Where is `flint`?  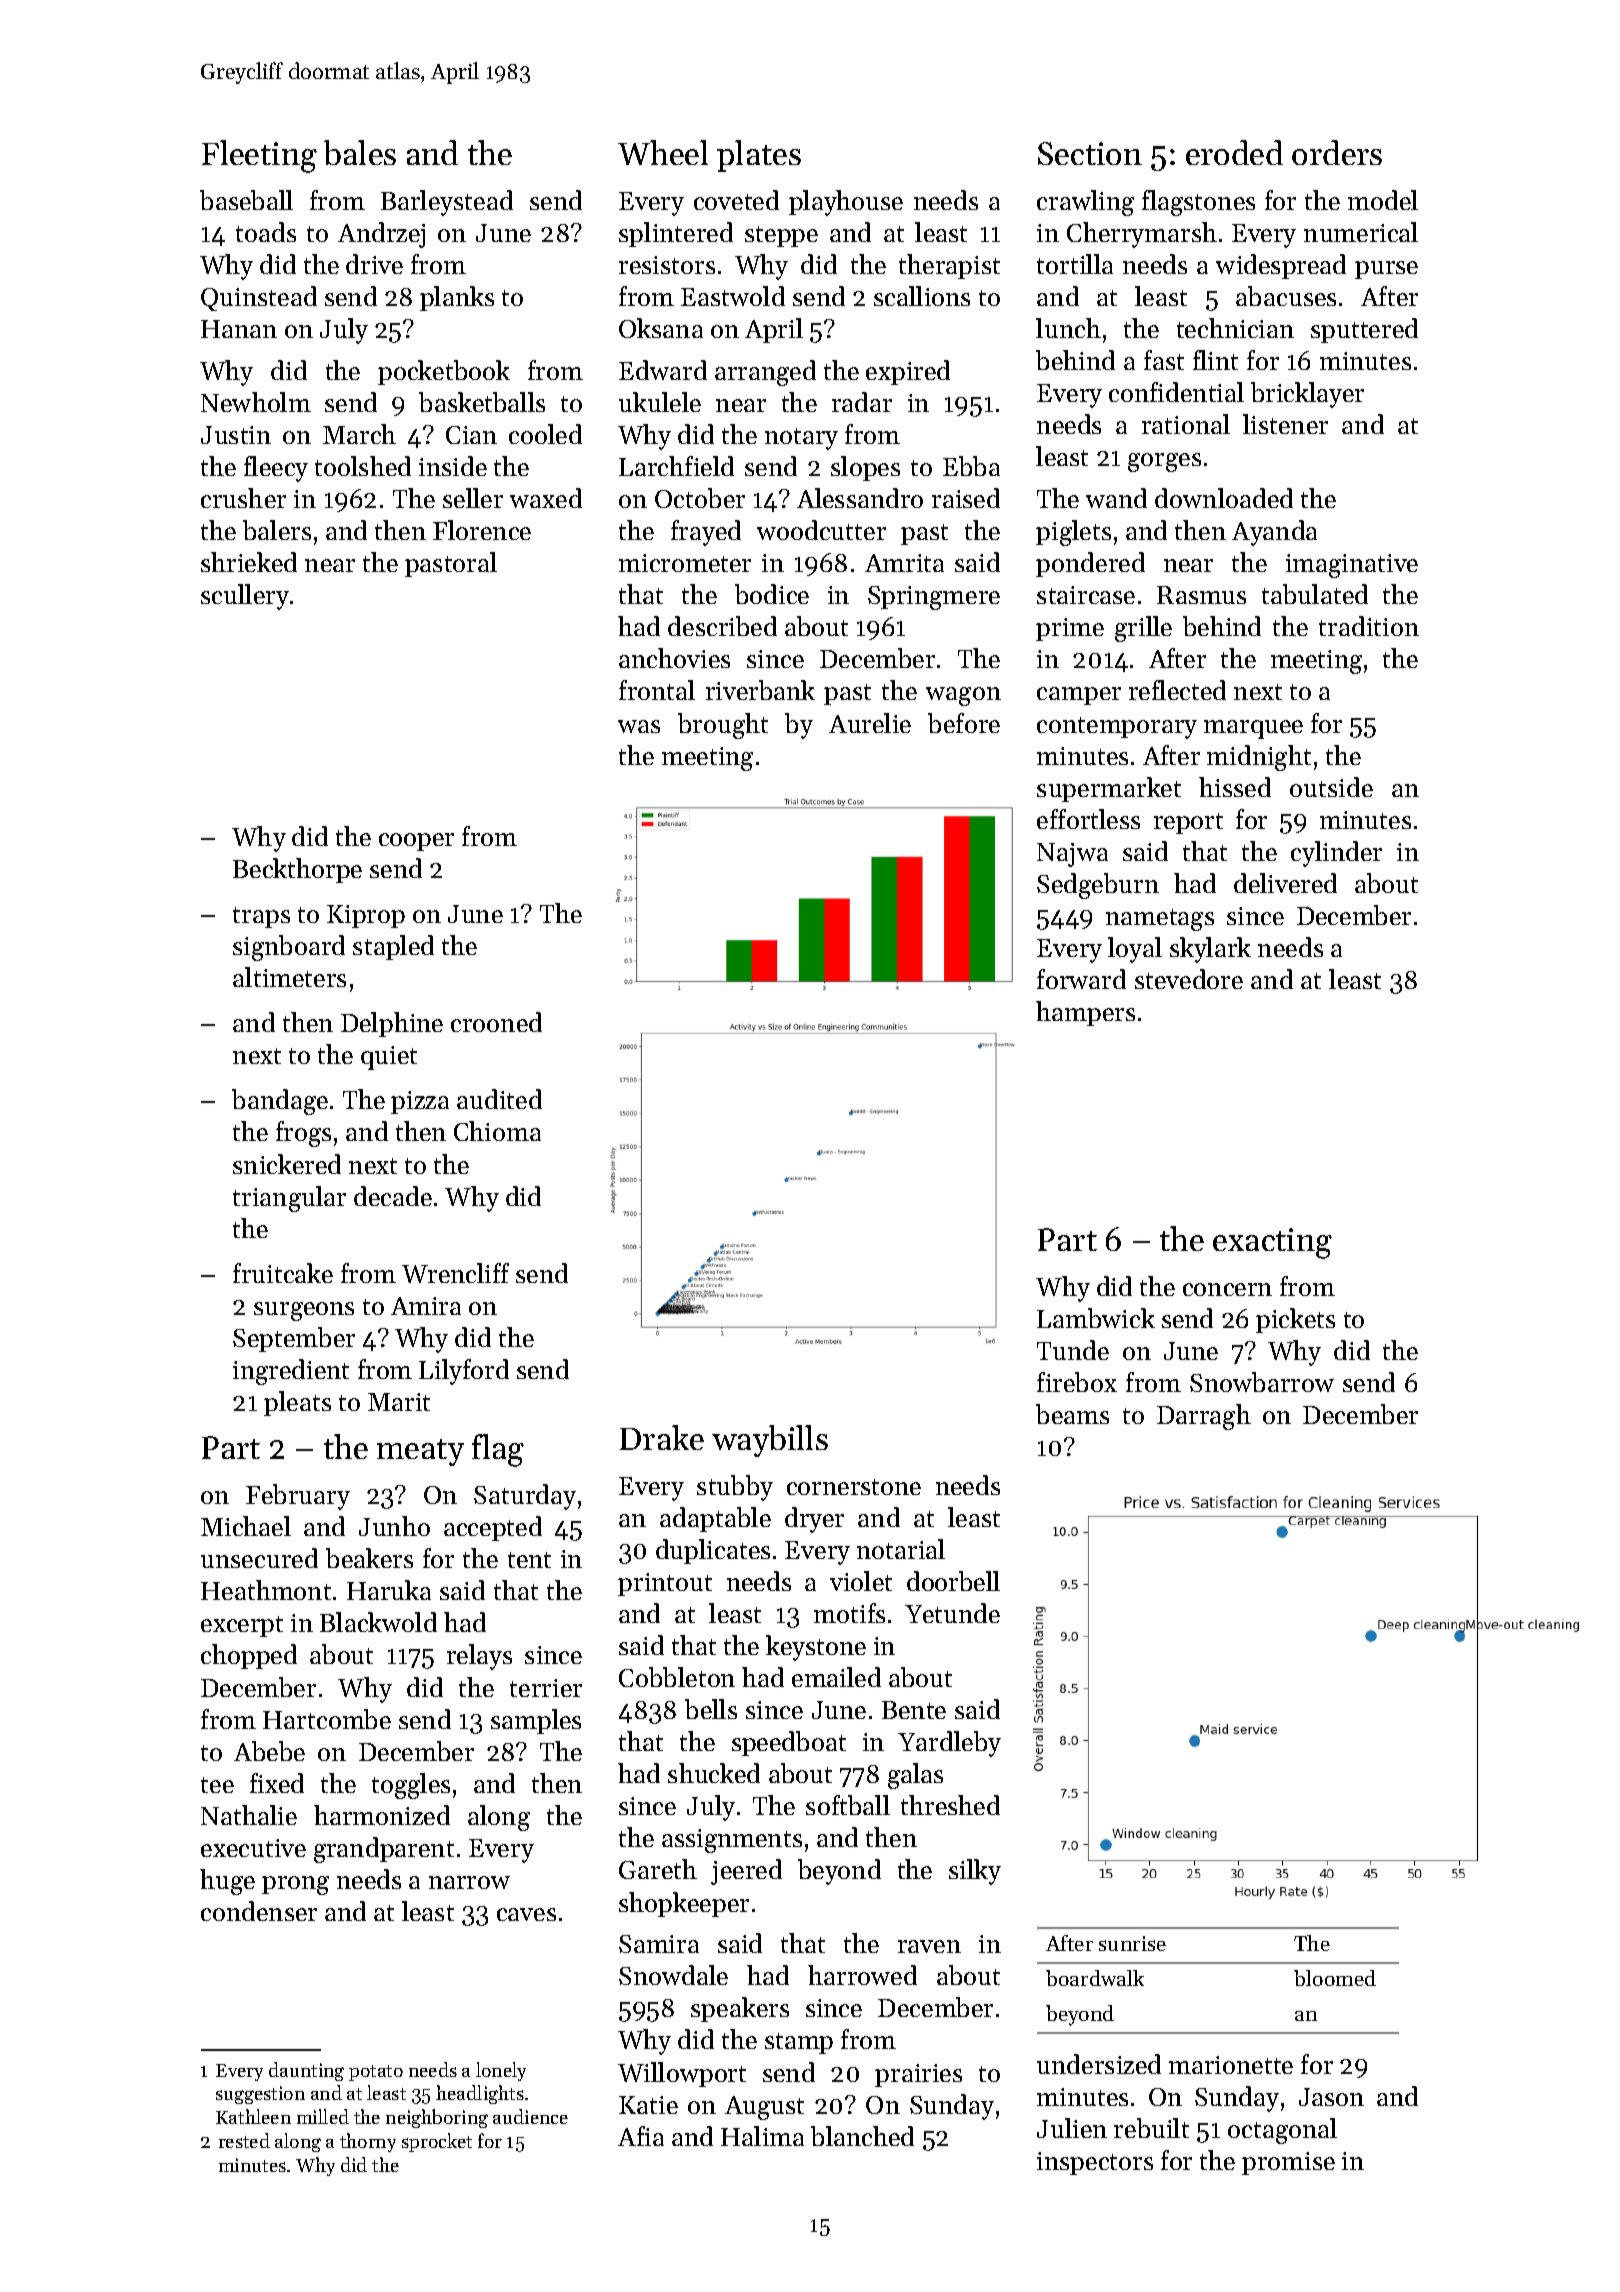
flint is located at coordinates (1215, 360).
